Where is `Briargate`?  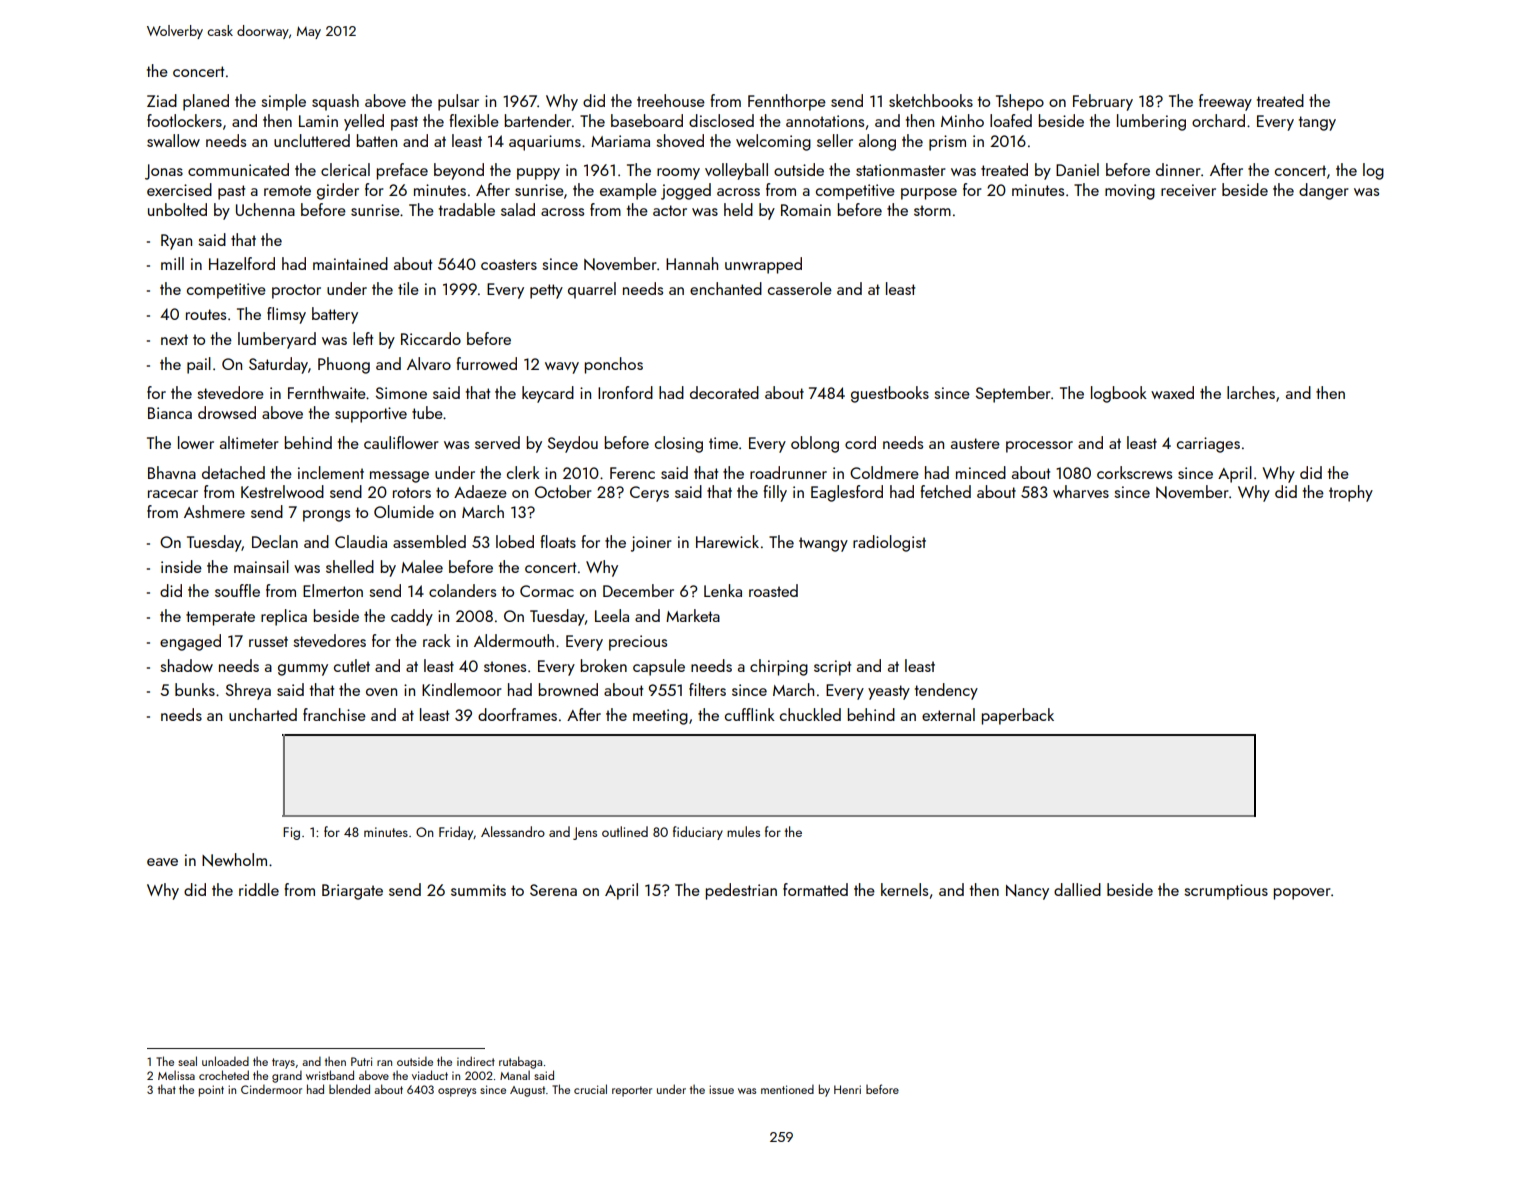 Briargate is located at coordinates (352, 892).
